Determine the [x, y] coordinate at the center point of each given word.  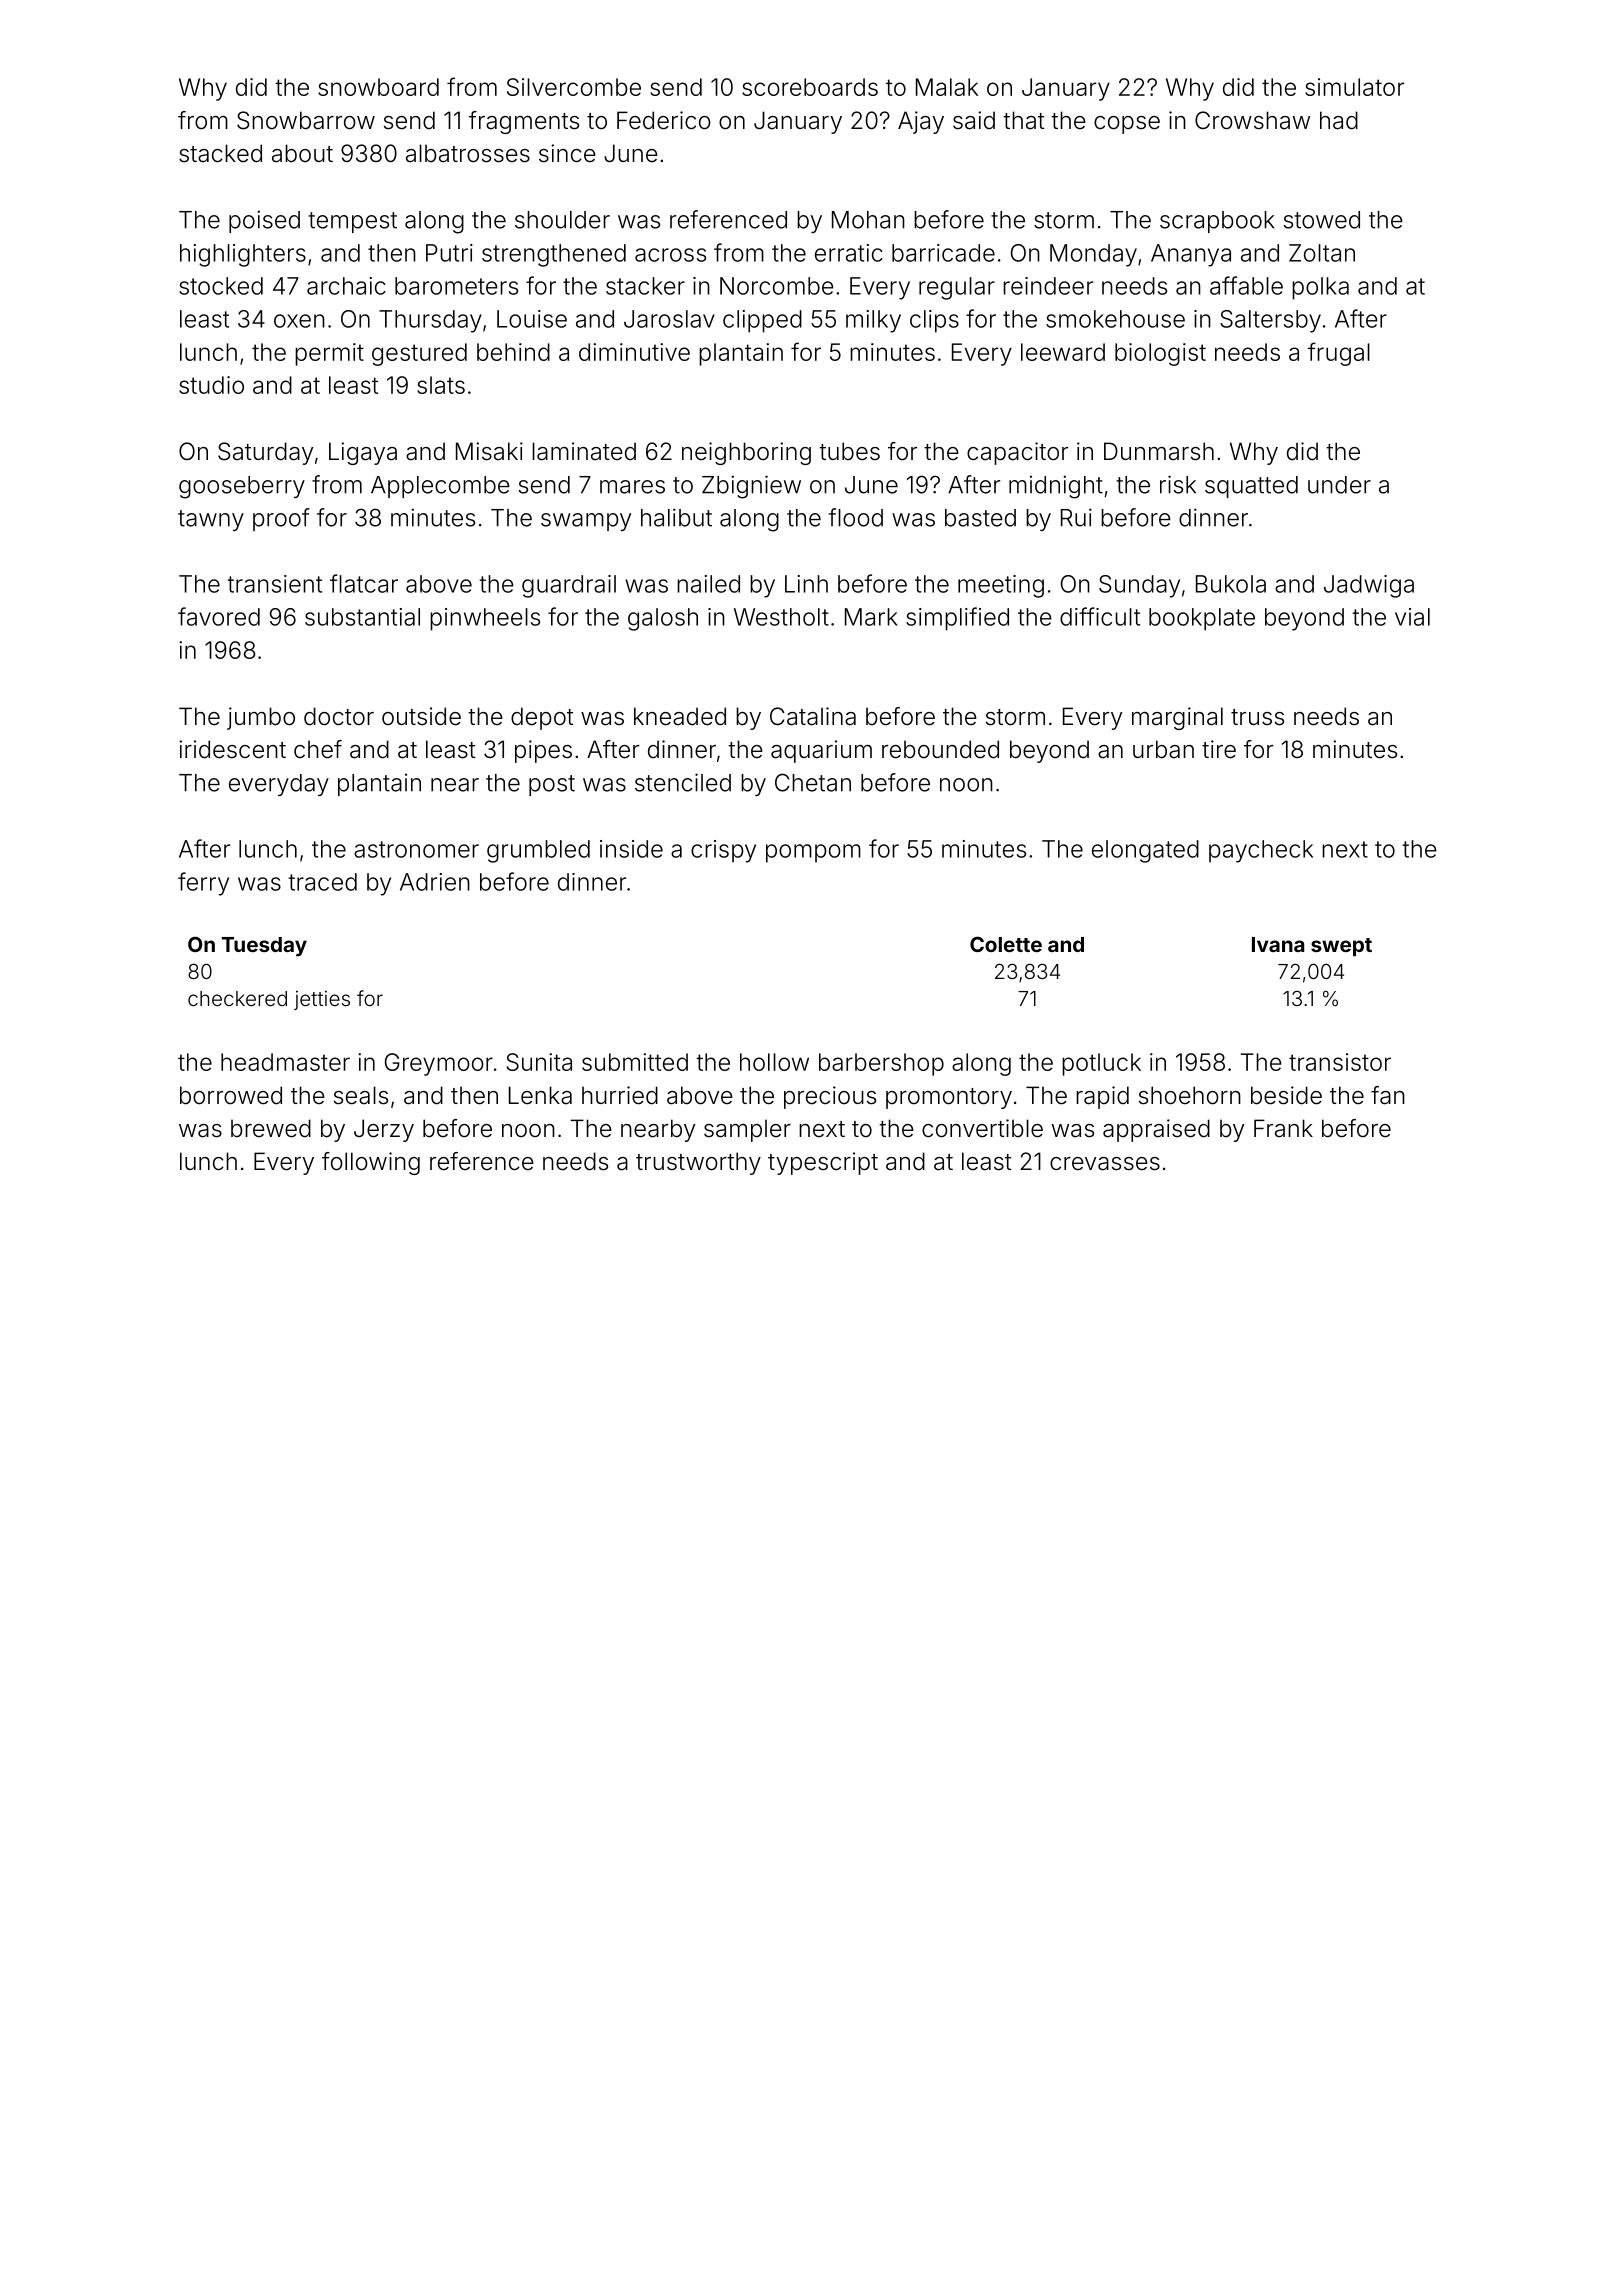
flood [856, 517]
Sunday [1139, 586]
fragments [524, 122]
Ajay [921, 122]
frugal [1339, 354]
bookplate [1202, 619]
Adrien [435, 882]
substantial [362, 617]
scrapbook [1217, 222]
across [670, 255]
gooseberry [242, 487]
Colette [1006, 944]
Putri [449, 253]
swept [1341, 947]
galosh [663, 619]
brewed [271, 1128]
